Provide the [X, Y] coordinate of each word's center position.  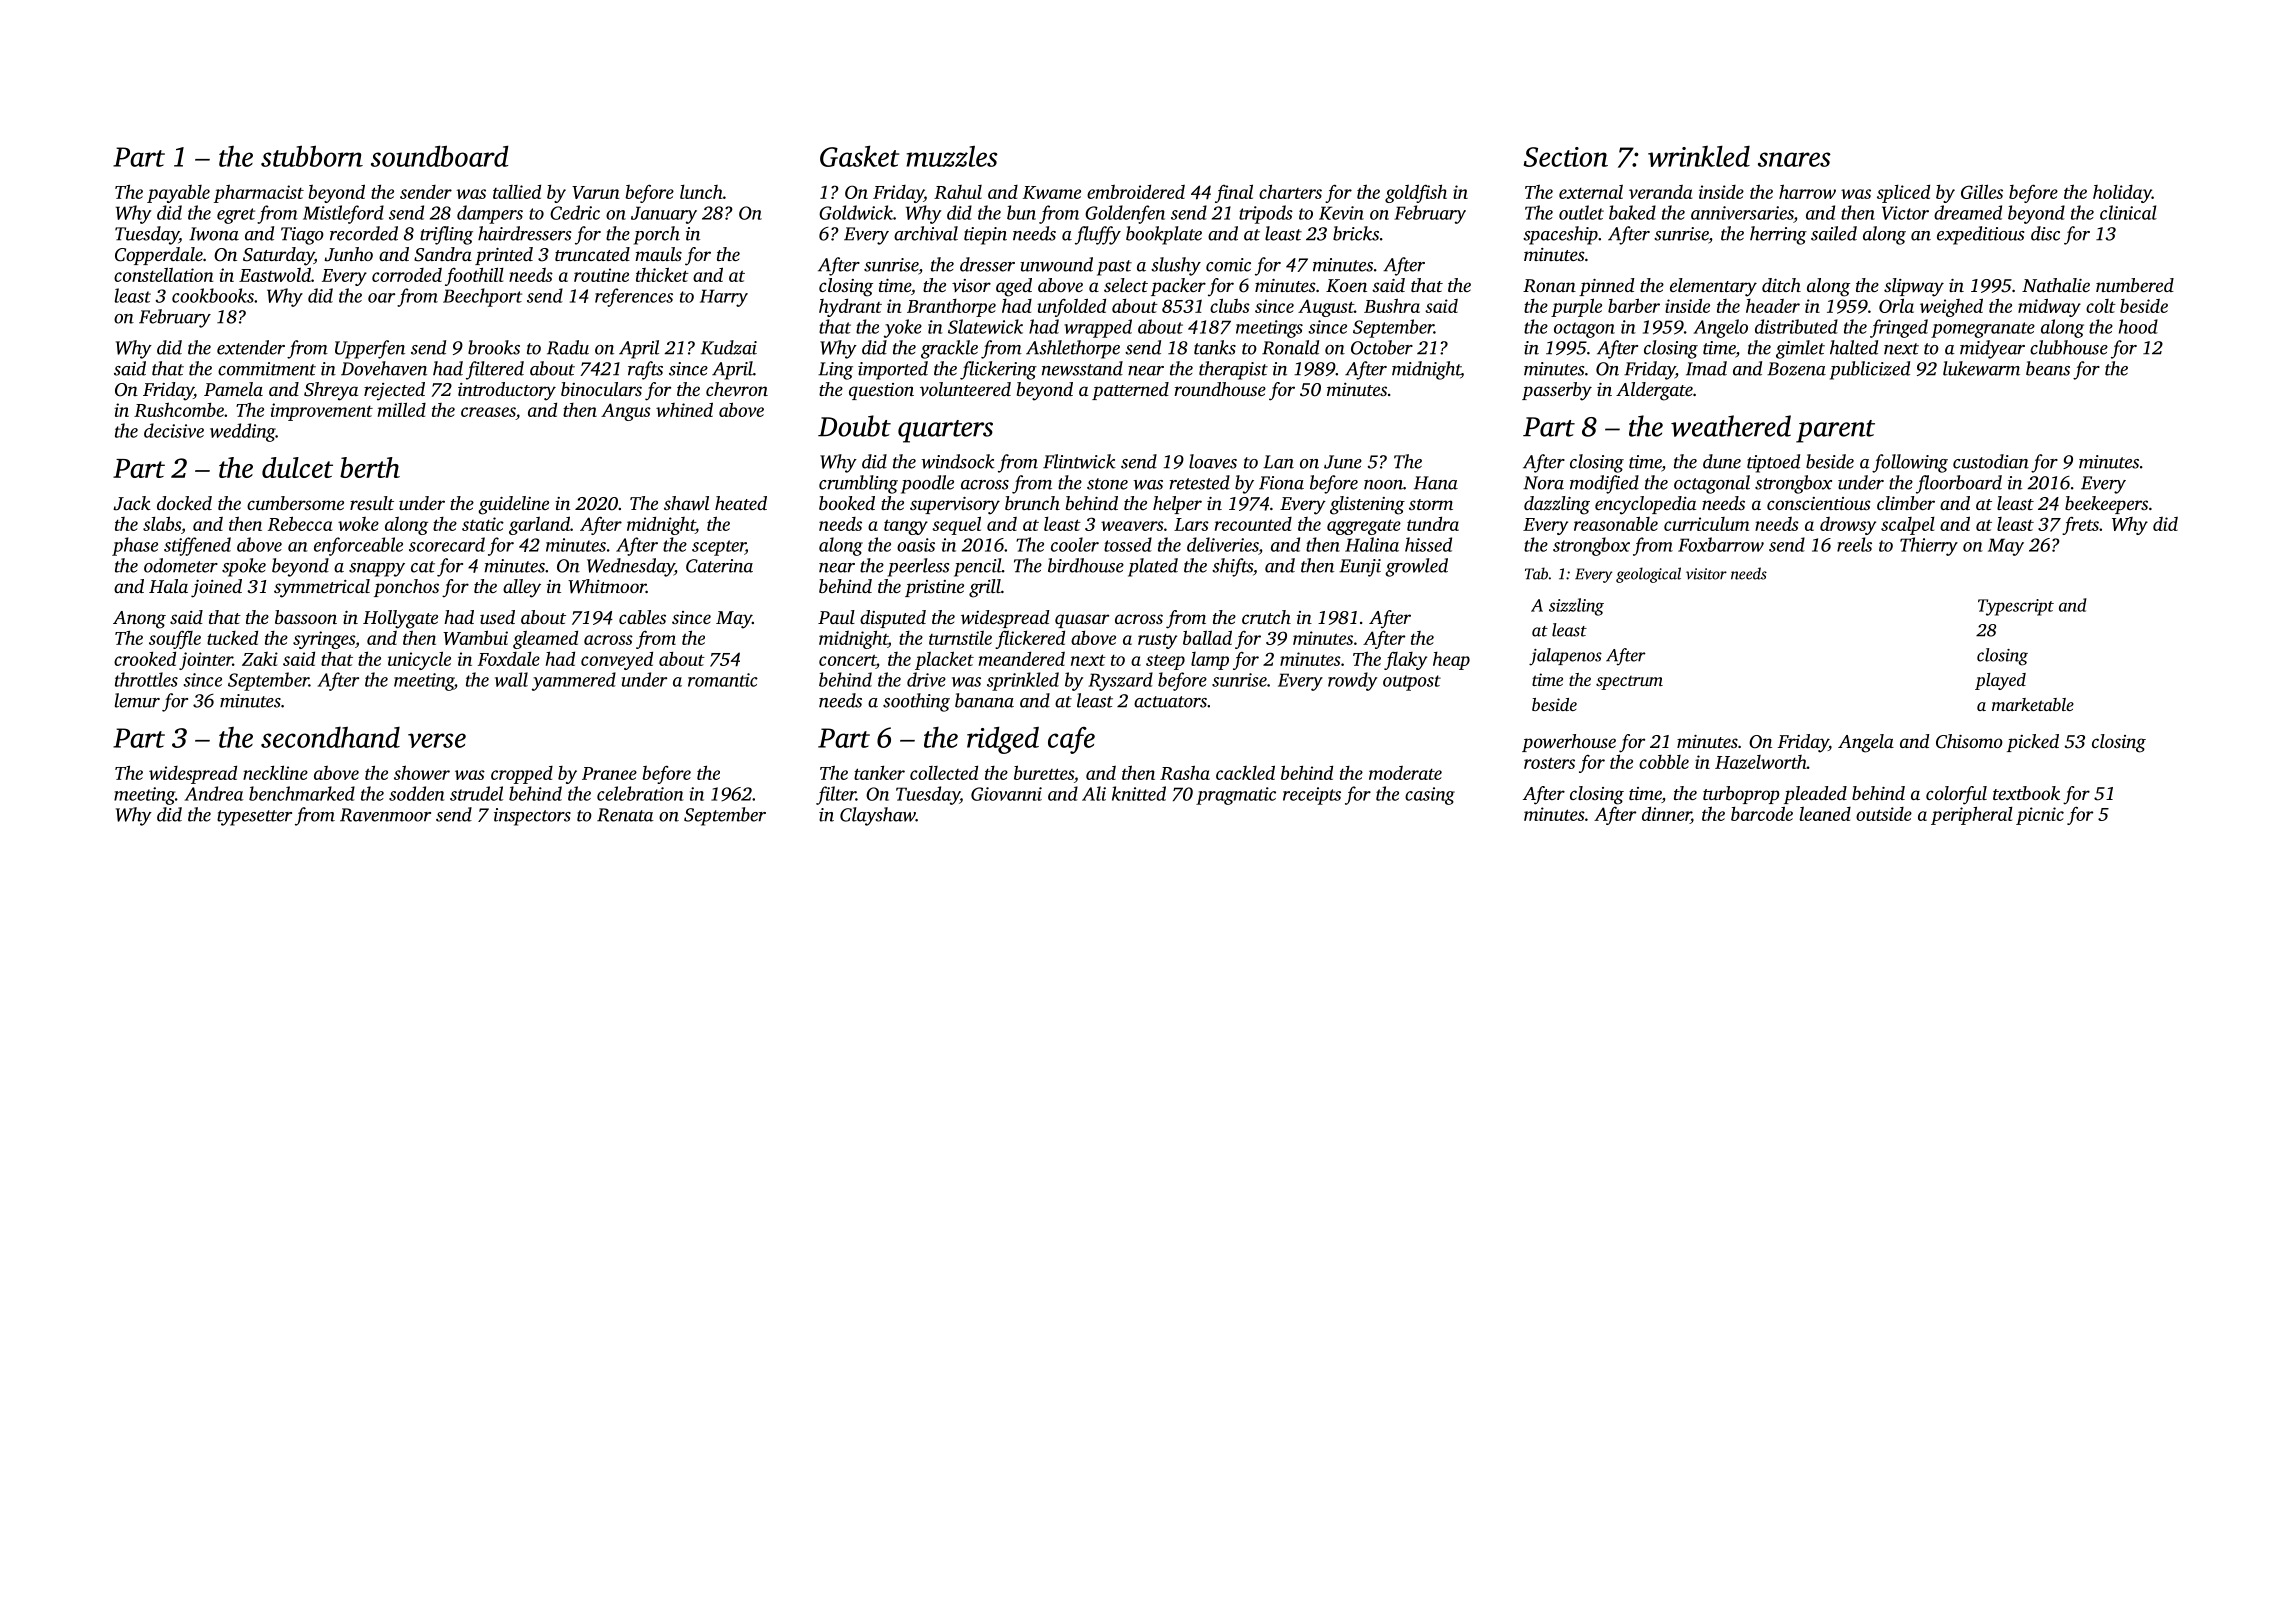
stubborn [312, 156]
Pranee [609, 773]
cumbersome [295, 503]
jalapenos [1565, 657]
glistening [1367, 505]
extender [251, 347]
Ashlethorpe [1073, 349]
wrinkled [1699, 156]
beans [2048, 368]
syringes [324, 640]
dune [1722, 461]
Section [1566, 157]
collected [944, 772]
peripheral [1972, 815]
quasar [1082, 621]
